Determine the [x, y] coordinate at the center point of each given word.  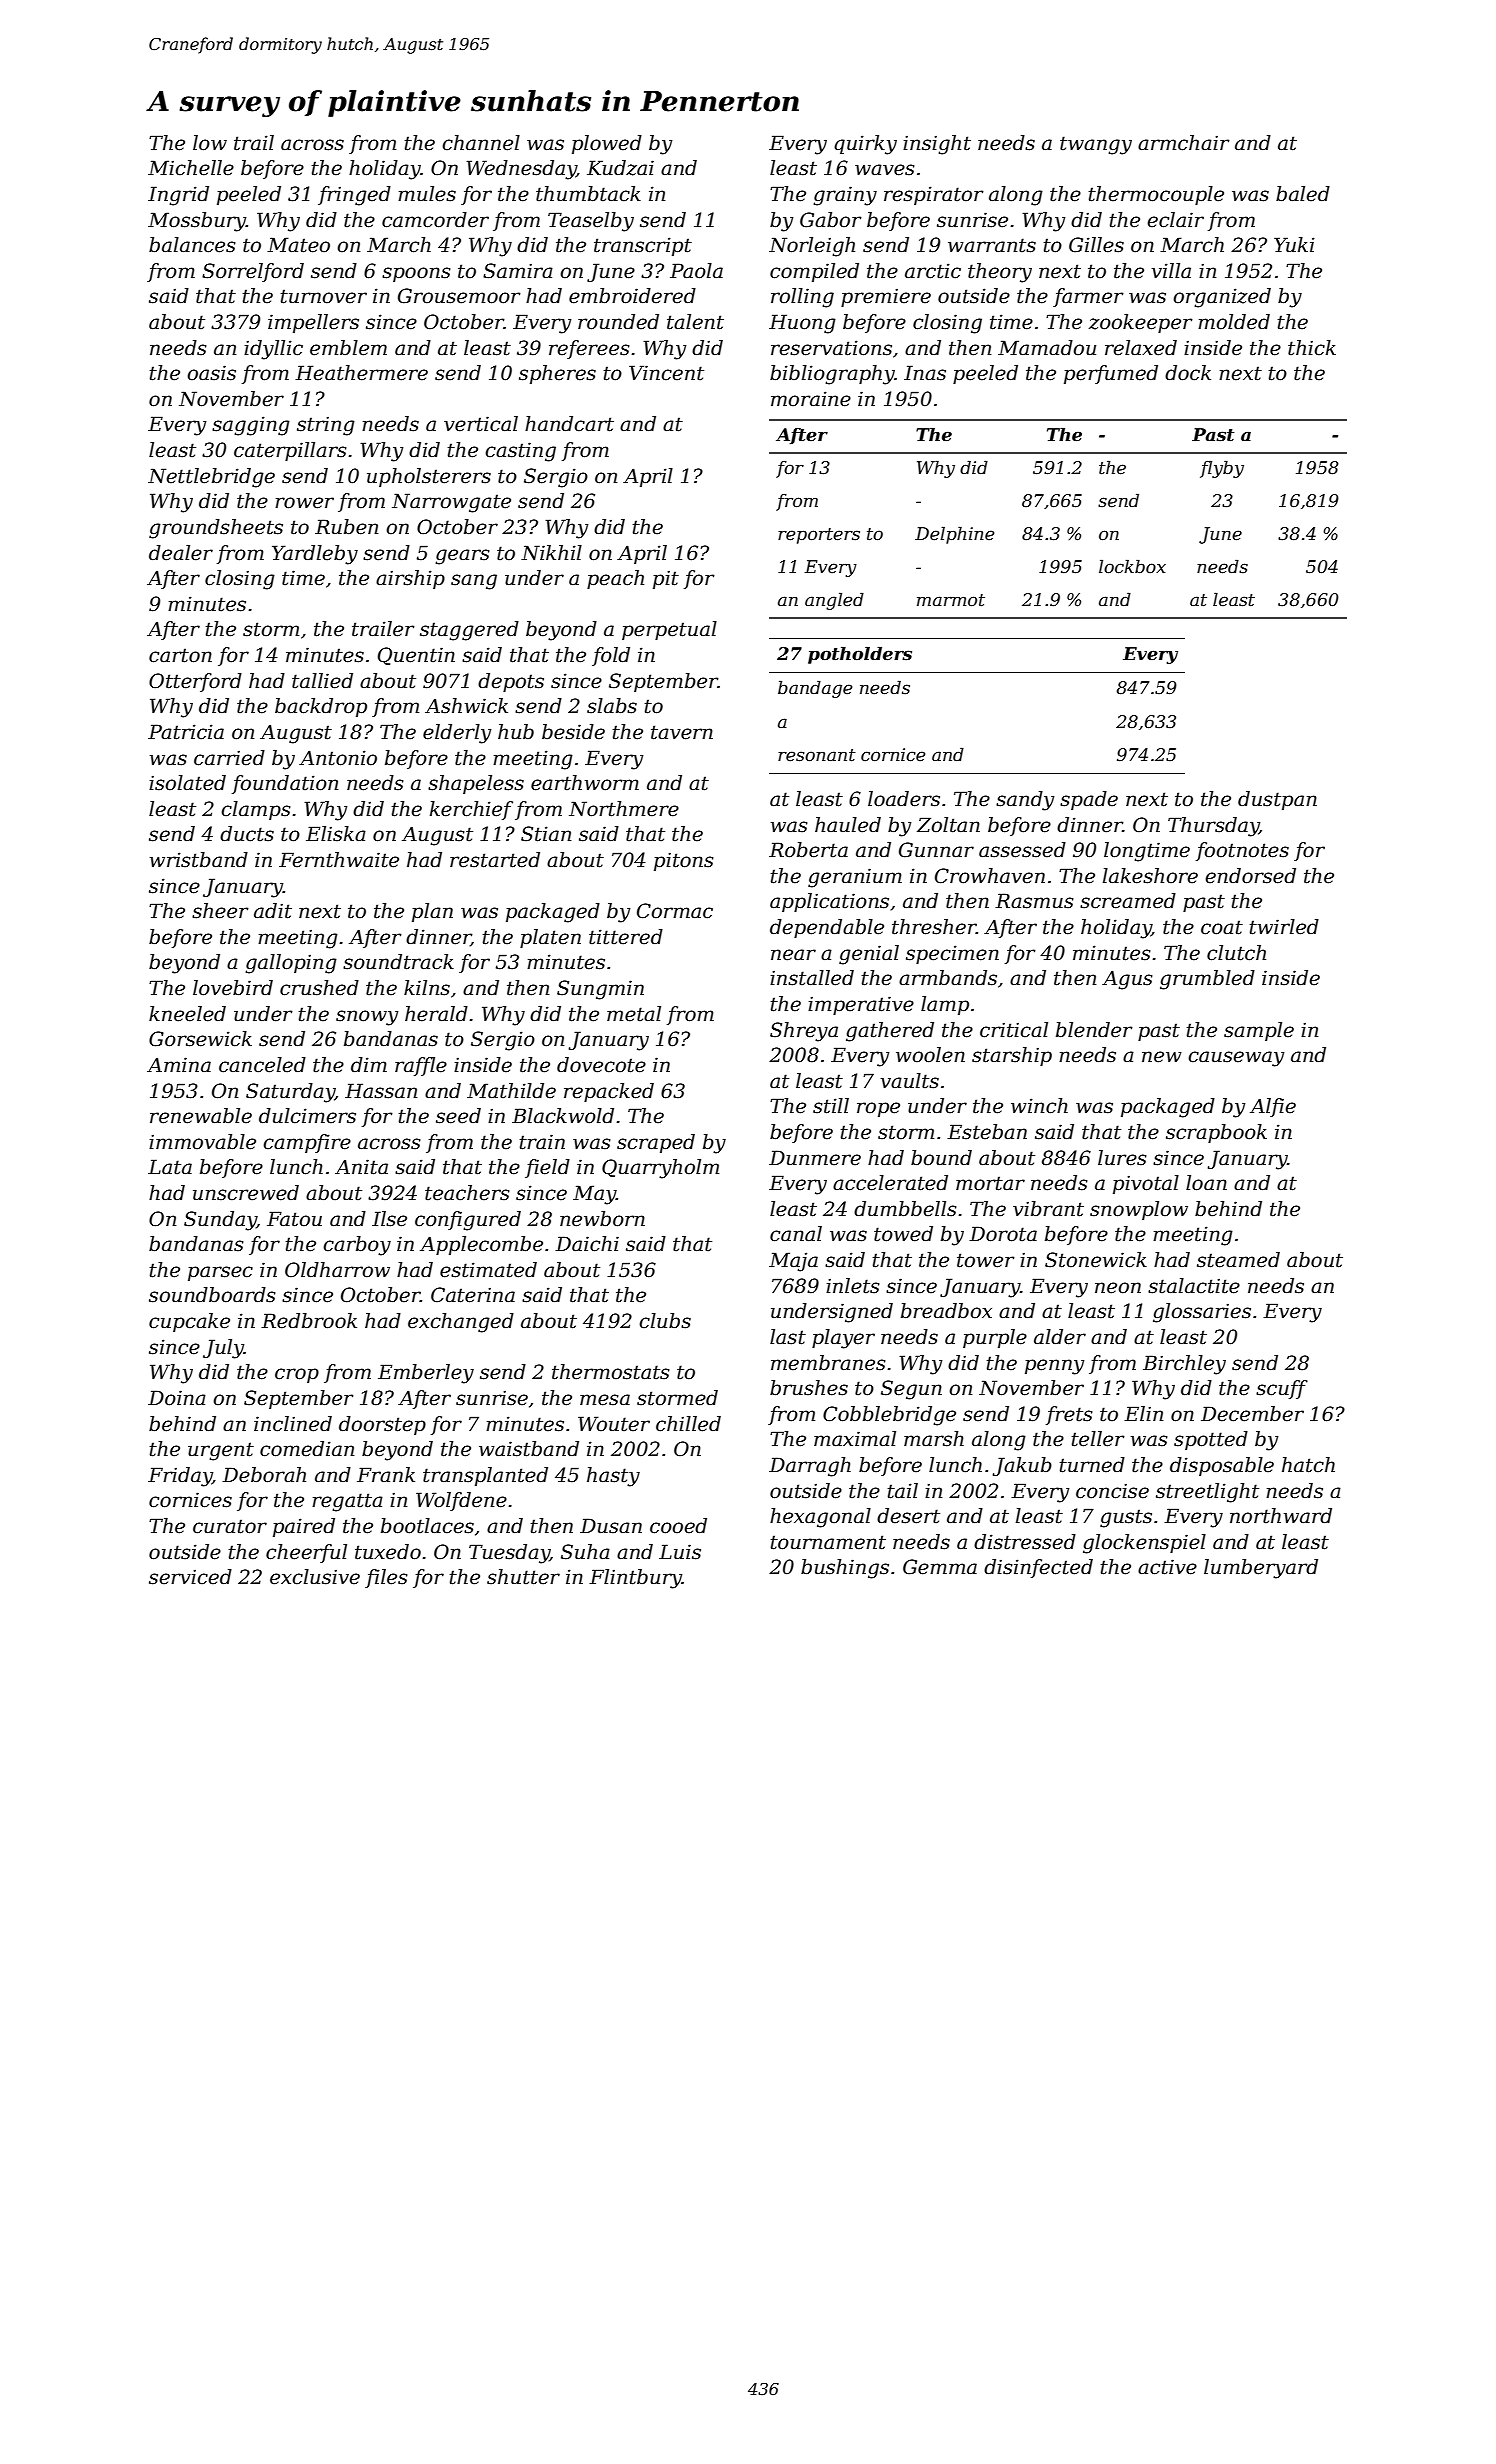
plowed [607, 144]
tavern [682, 732]
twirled [1284, 927]
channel [481, 143]
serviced [190, 1577]
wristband [199, 860]
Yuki [1294, 245]
